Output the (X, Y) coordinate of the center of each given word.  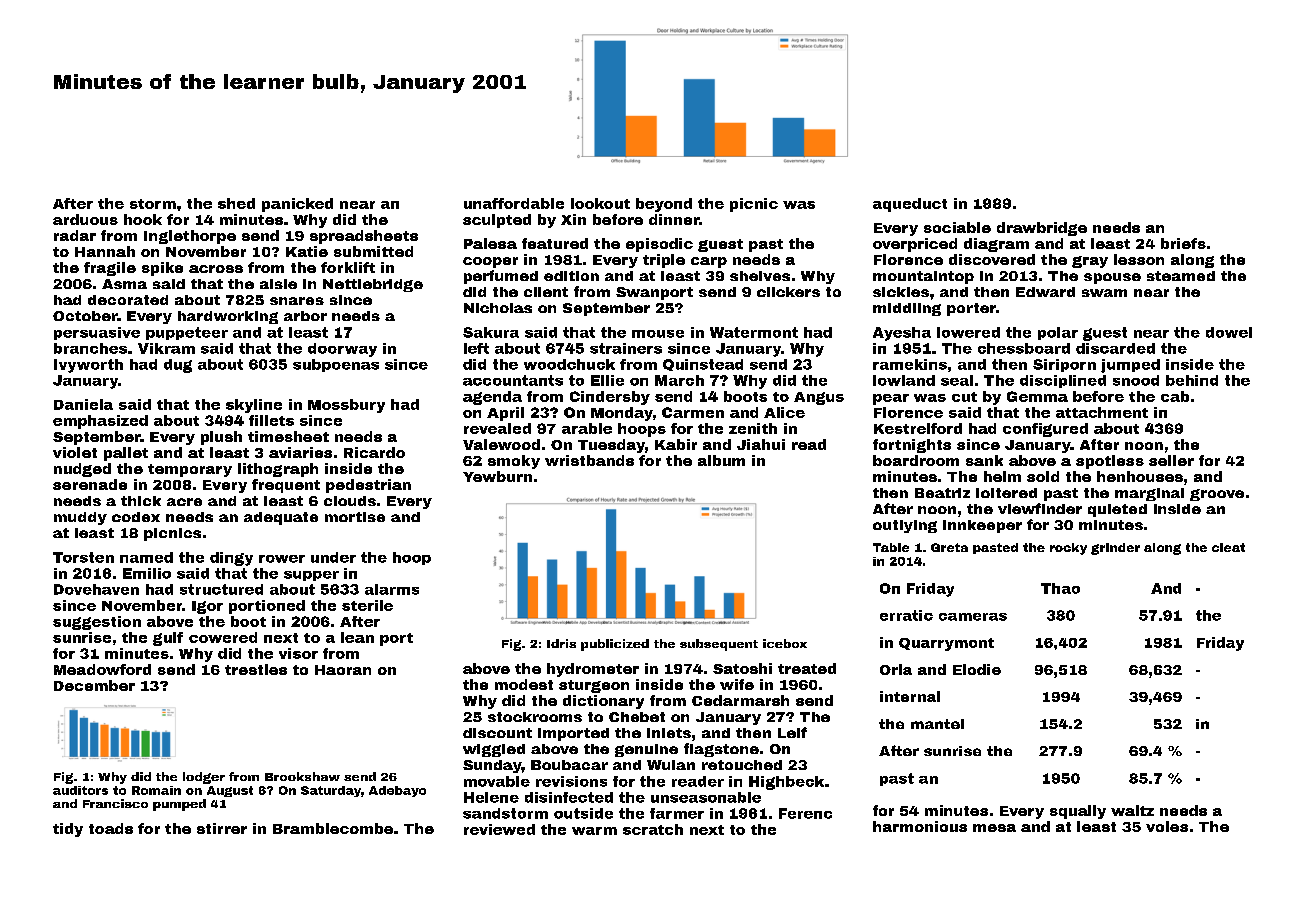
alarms (392, 589)
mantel (937, 724)
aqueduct (910, 205)
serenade (90, 484)
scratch (653, 829)
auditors (80, 790)
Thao (1060, 588)
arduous (85, 219)
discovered (992, 259)
